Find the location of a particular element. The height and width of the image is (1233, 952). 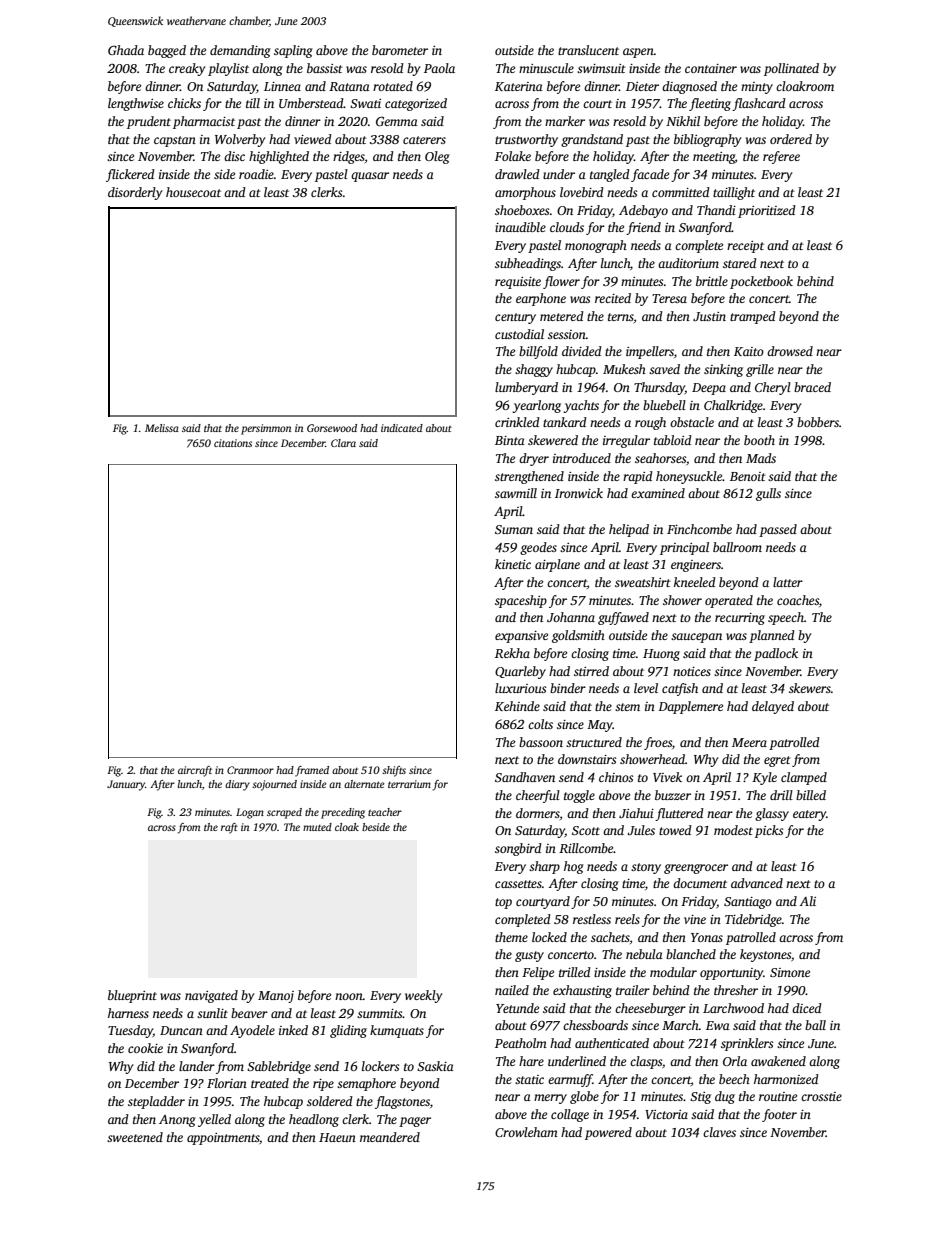

Ghada is located at coordinates (126, 50).
